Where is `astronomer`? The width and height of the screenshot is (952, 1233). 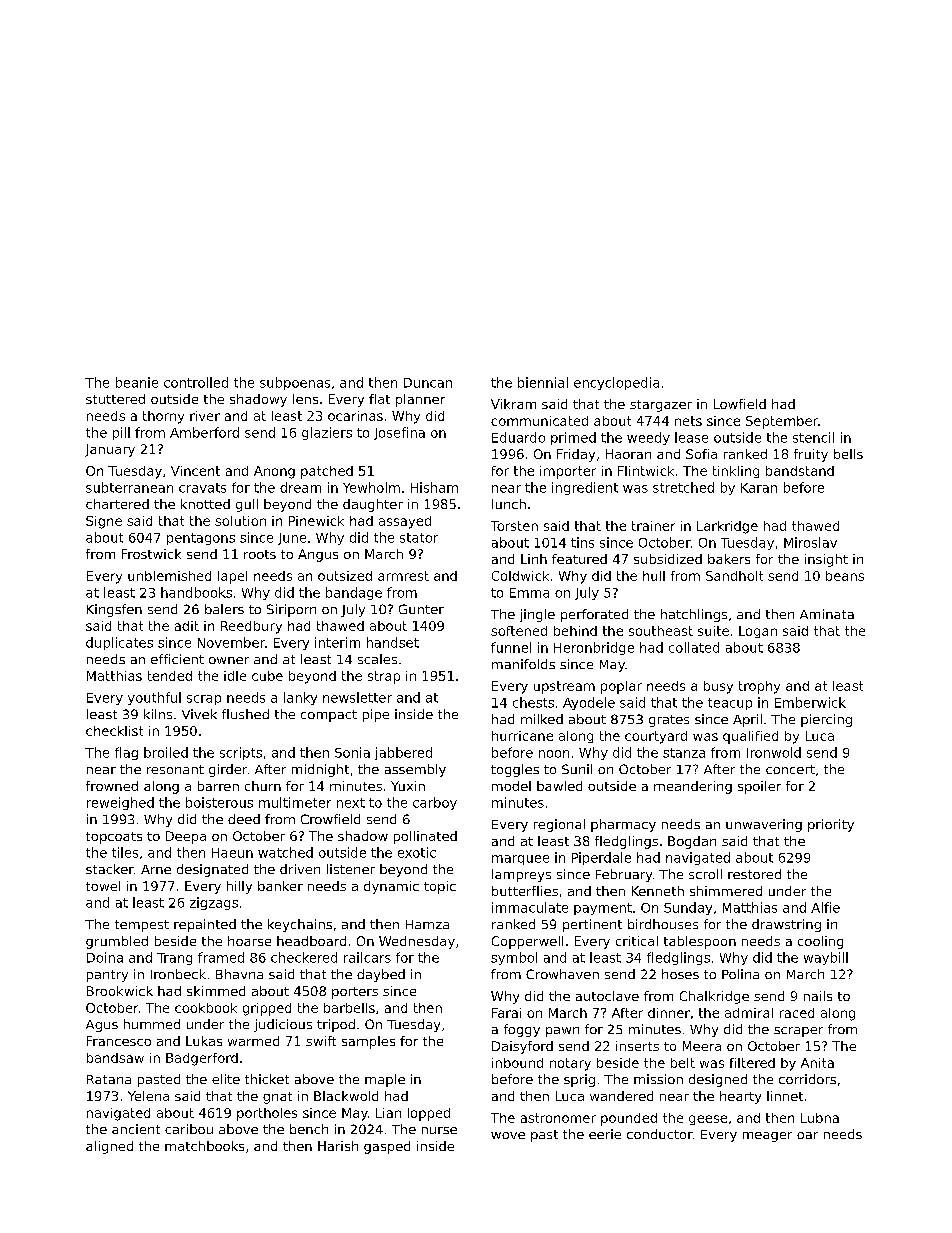 astronomer is located at coordinates (558, 1118).
